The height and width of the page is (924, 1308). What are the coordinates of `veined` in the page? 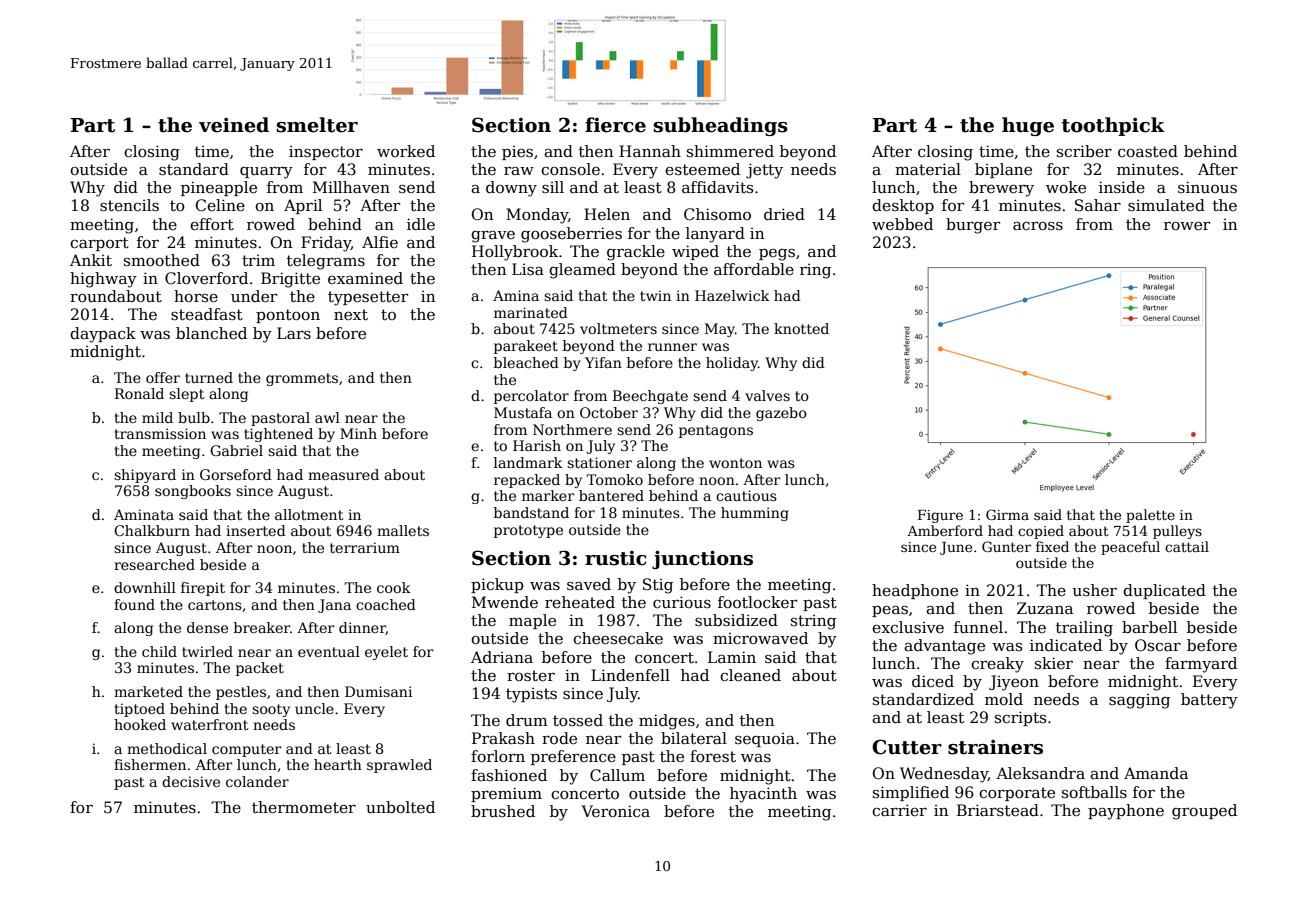 It's located at (234, 125).
